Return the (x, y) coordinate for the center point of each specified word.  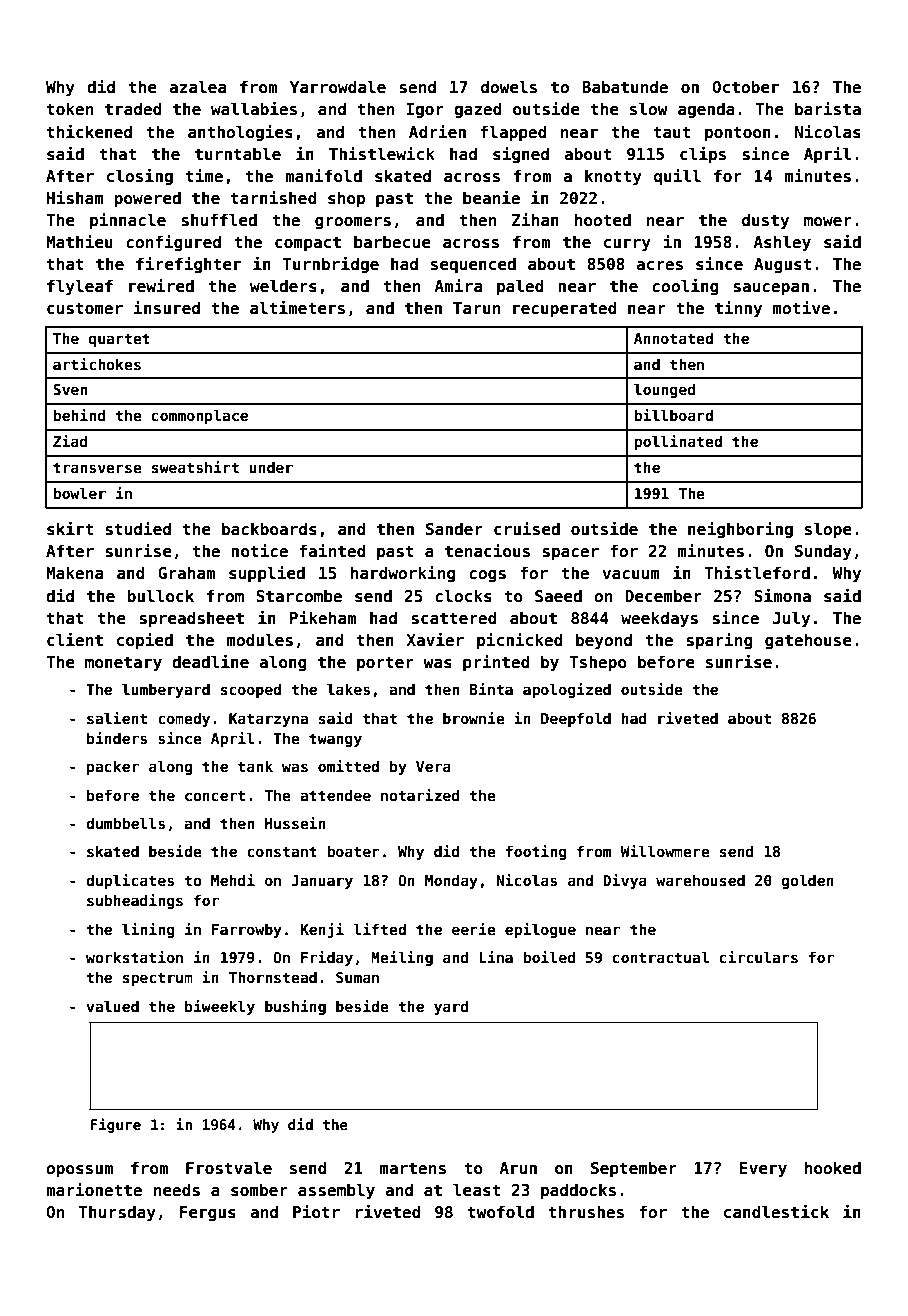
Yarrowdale (338, 86)
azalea (197, 86)
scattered (454, 618)
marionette (94, 1190)
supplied (267, 574)
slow (649, 109)
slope (828, 530)
